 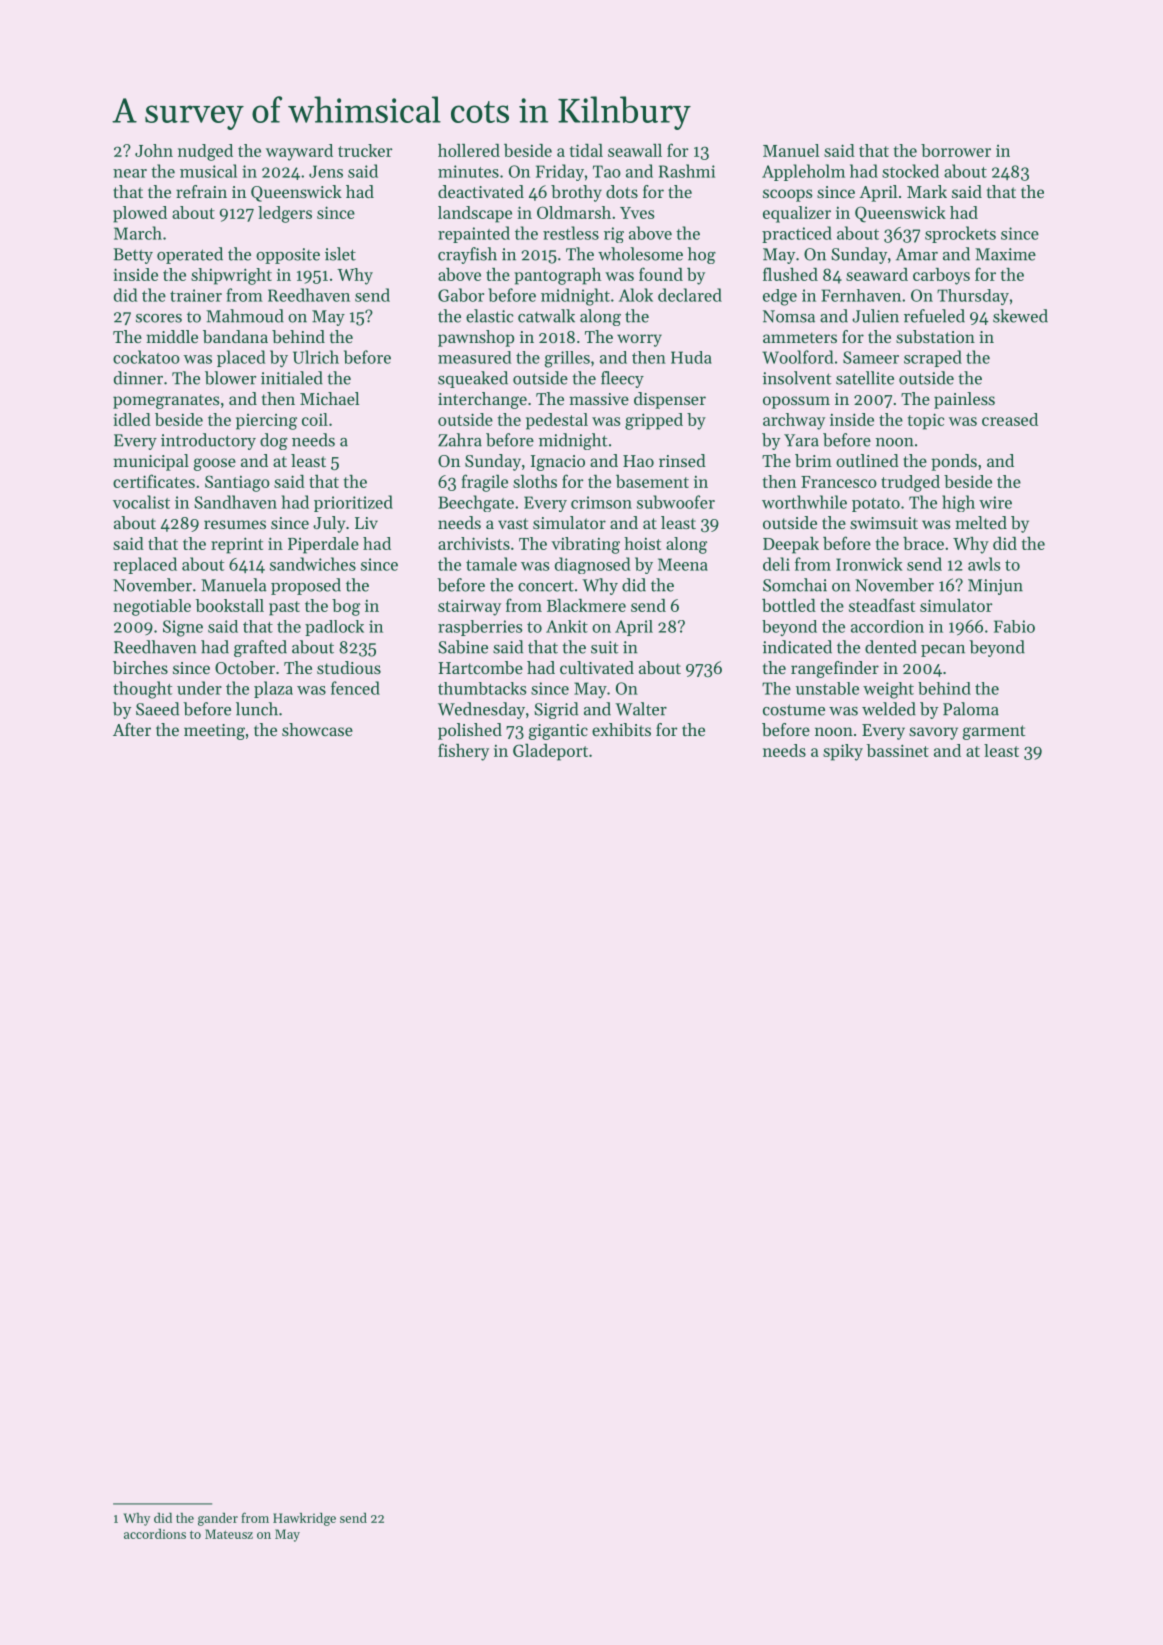 I want to click on plowed, so click(x=140, y=214).
